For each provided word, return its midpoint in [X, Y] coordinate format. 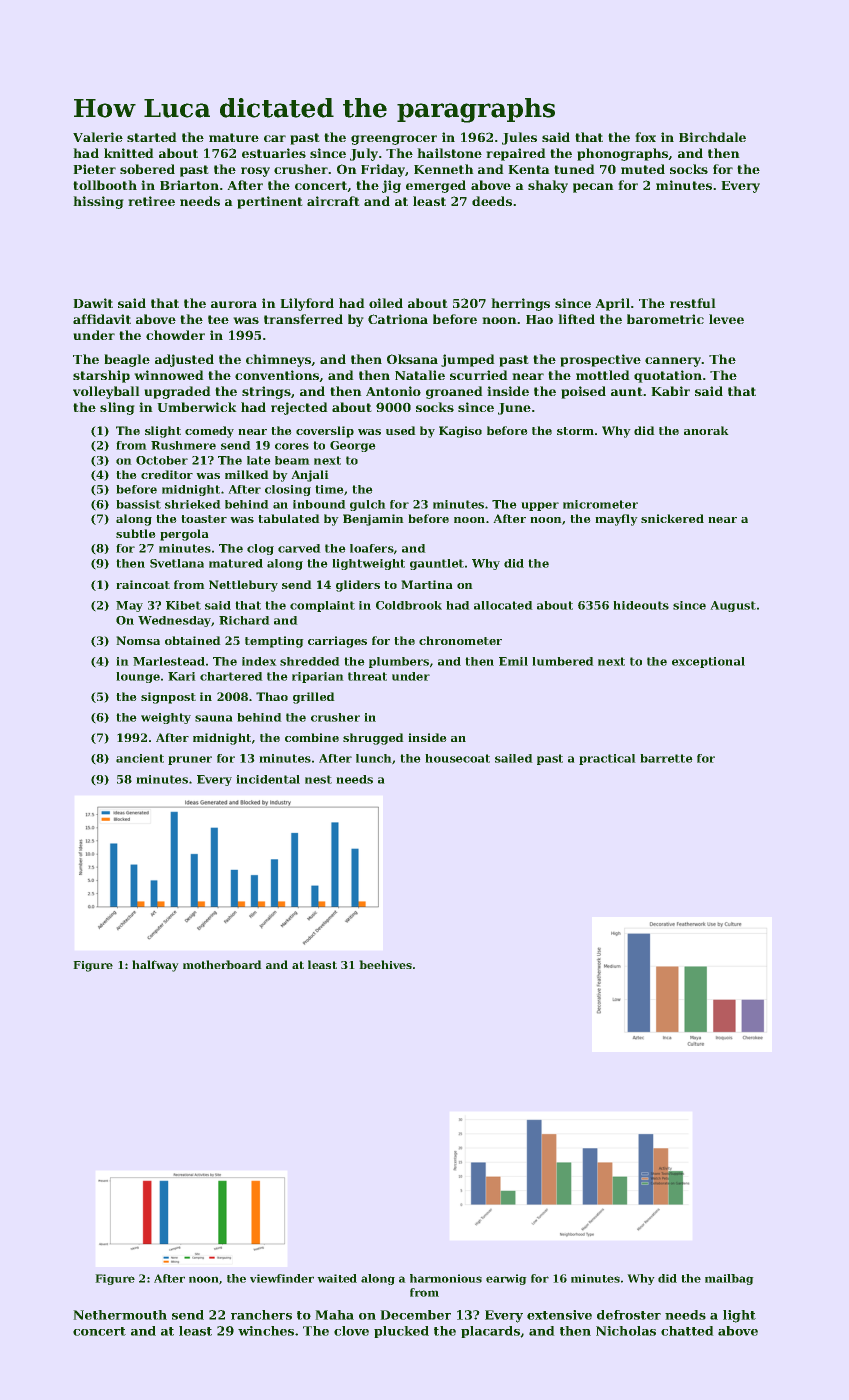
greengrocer [394, 140]
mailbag [729, 1279]
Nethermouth [120, 1315]
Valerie [98, 137]
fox [646, 137]
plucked [401, 1332]
